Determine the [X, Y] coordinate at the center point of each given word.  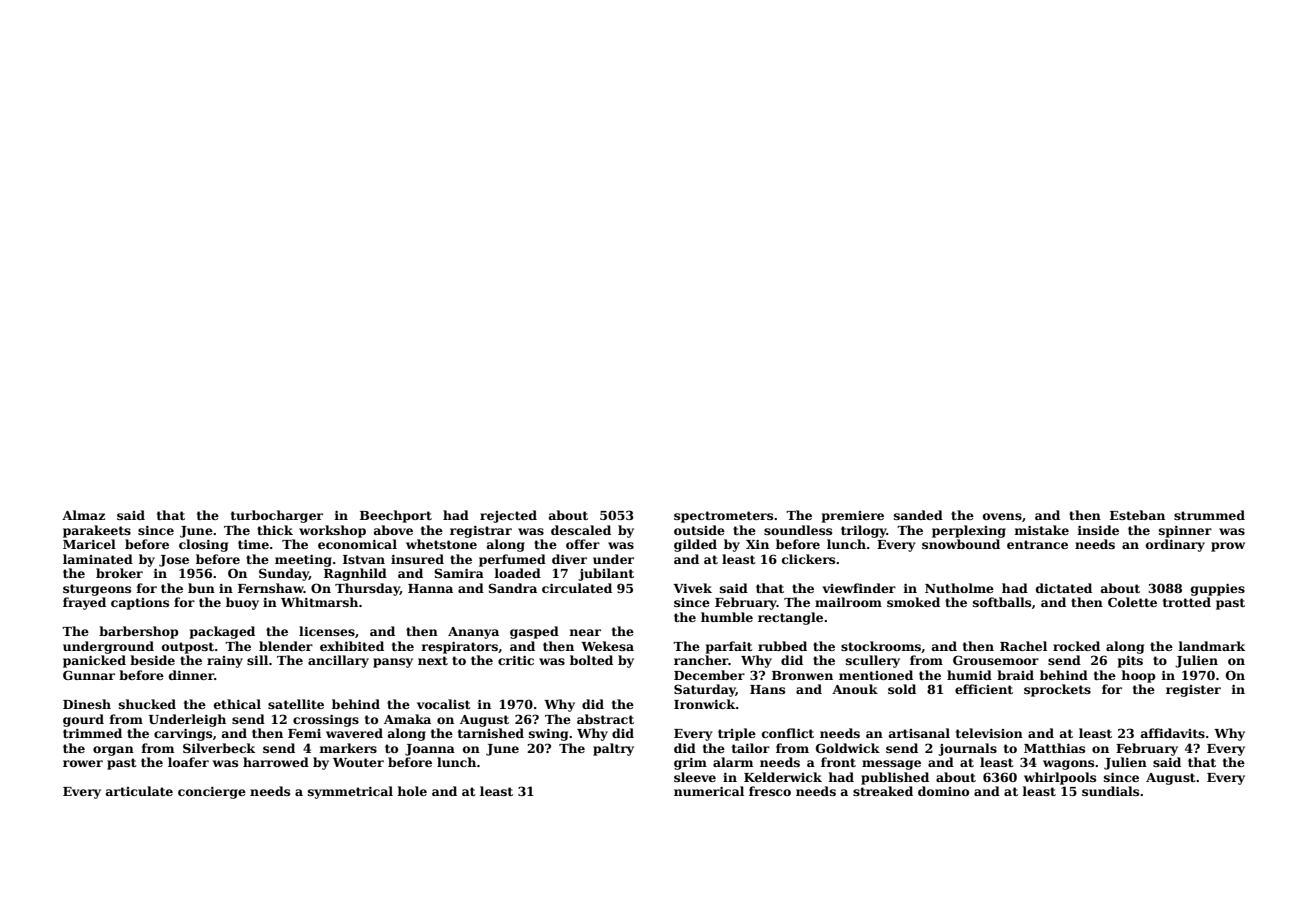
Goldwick [848, 748]
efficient [984, 689]
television [989, 733]
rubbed [782, 646]
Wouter [358, 762]
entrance [1037, 544]
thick [275, 530]
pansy [393, 663]
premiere [853, 517]
